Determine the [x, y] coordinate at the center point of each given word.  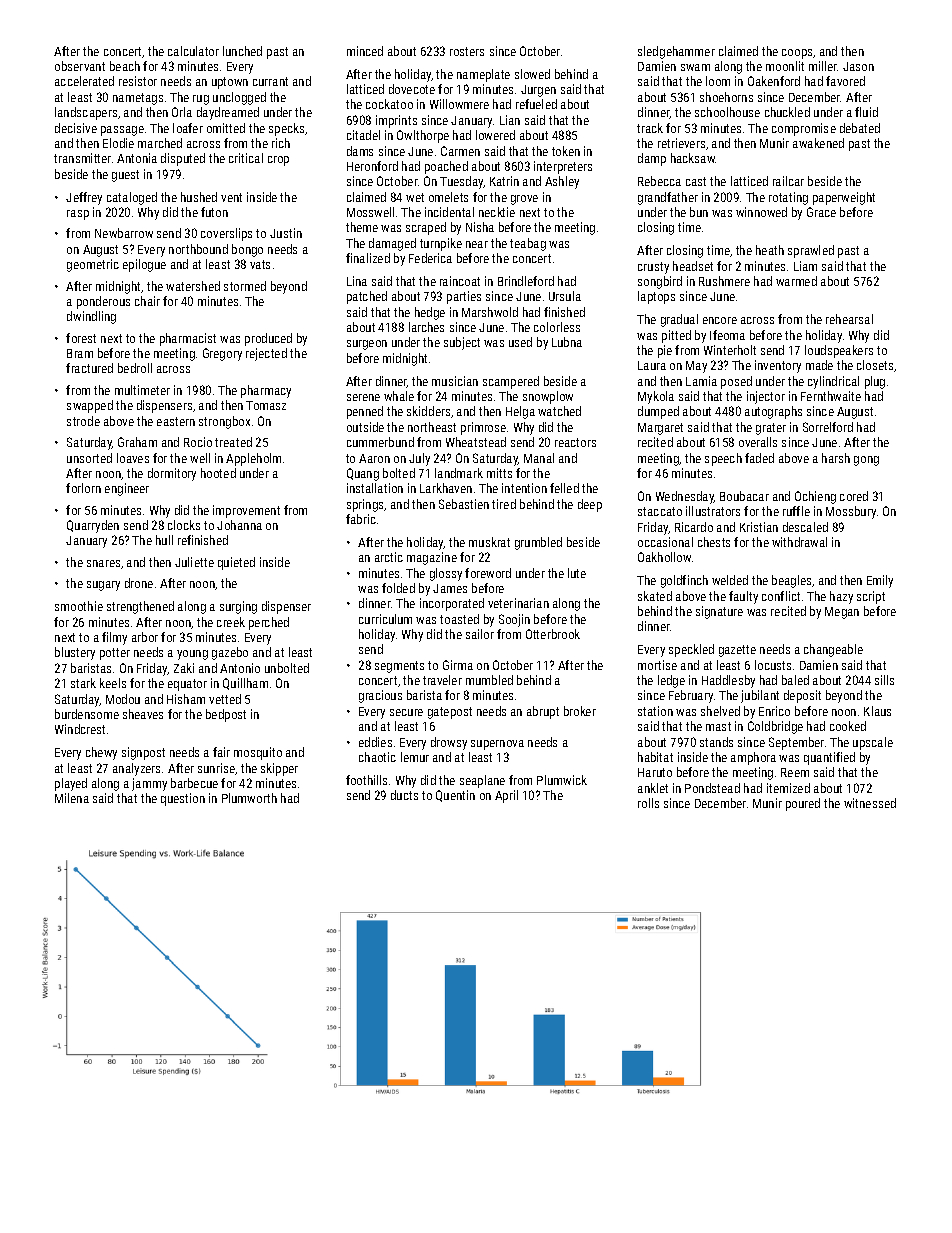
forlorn [83, 488]
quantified [829, 758]
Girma [458, 665]
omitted [226, 128]
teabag [528, 244]
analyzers [136, 769]
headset [693, 266]
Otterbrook [553, 634]
